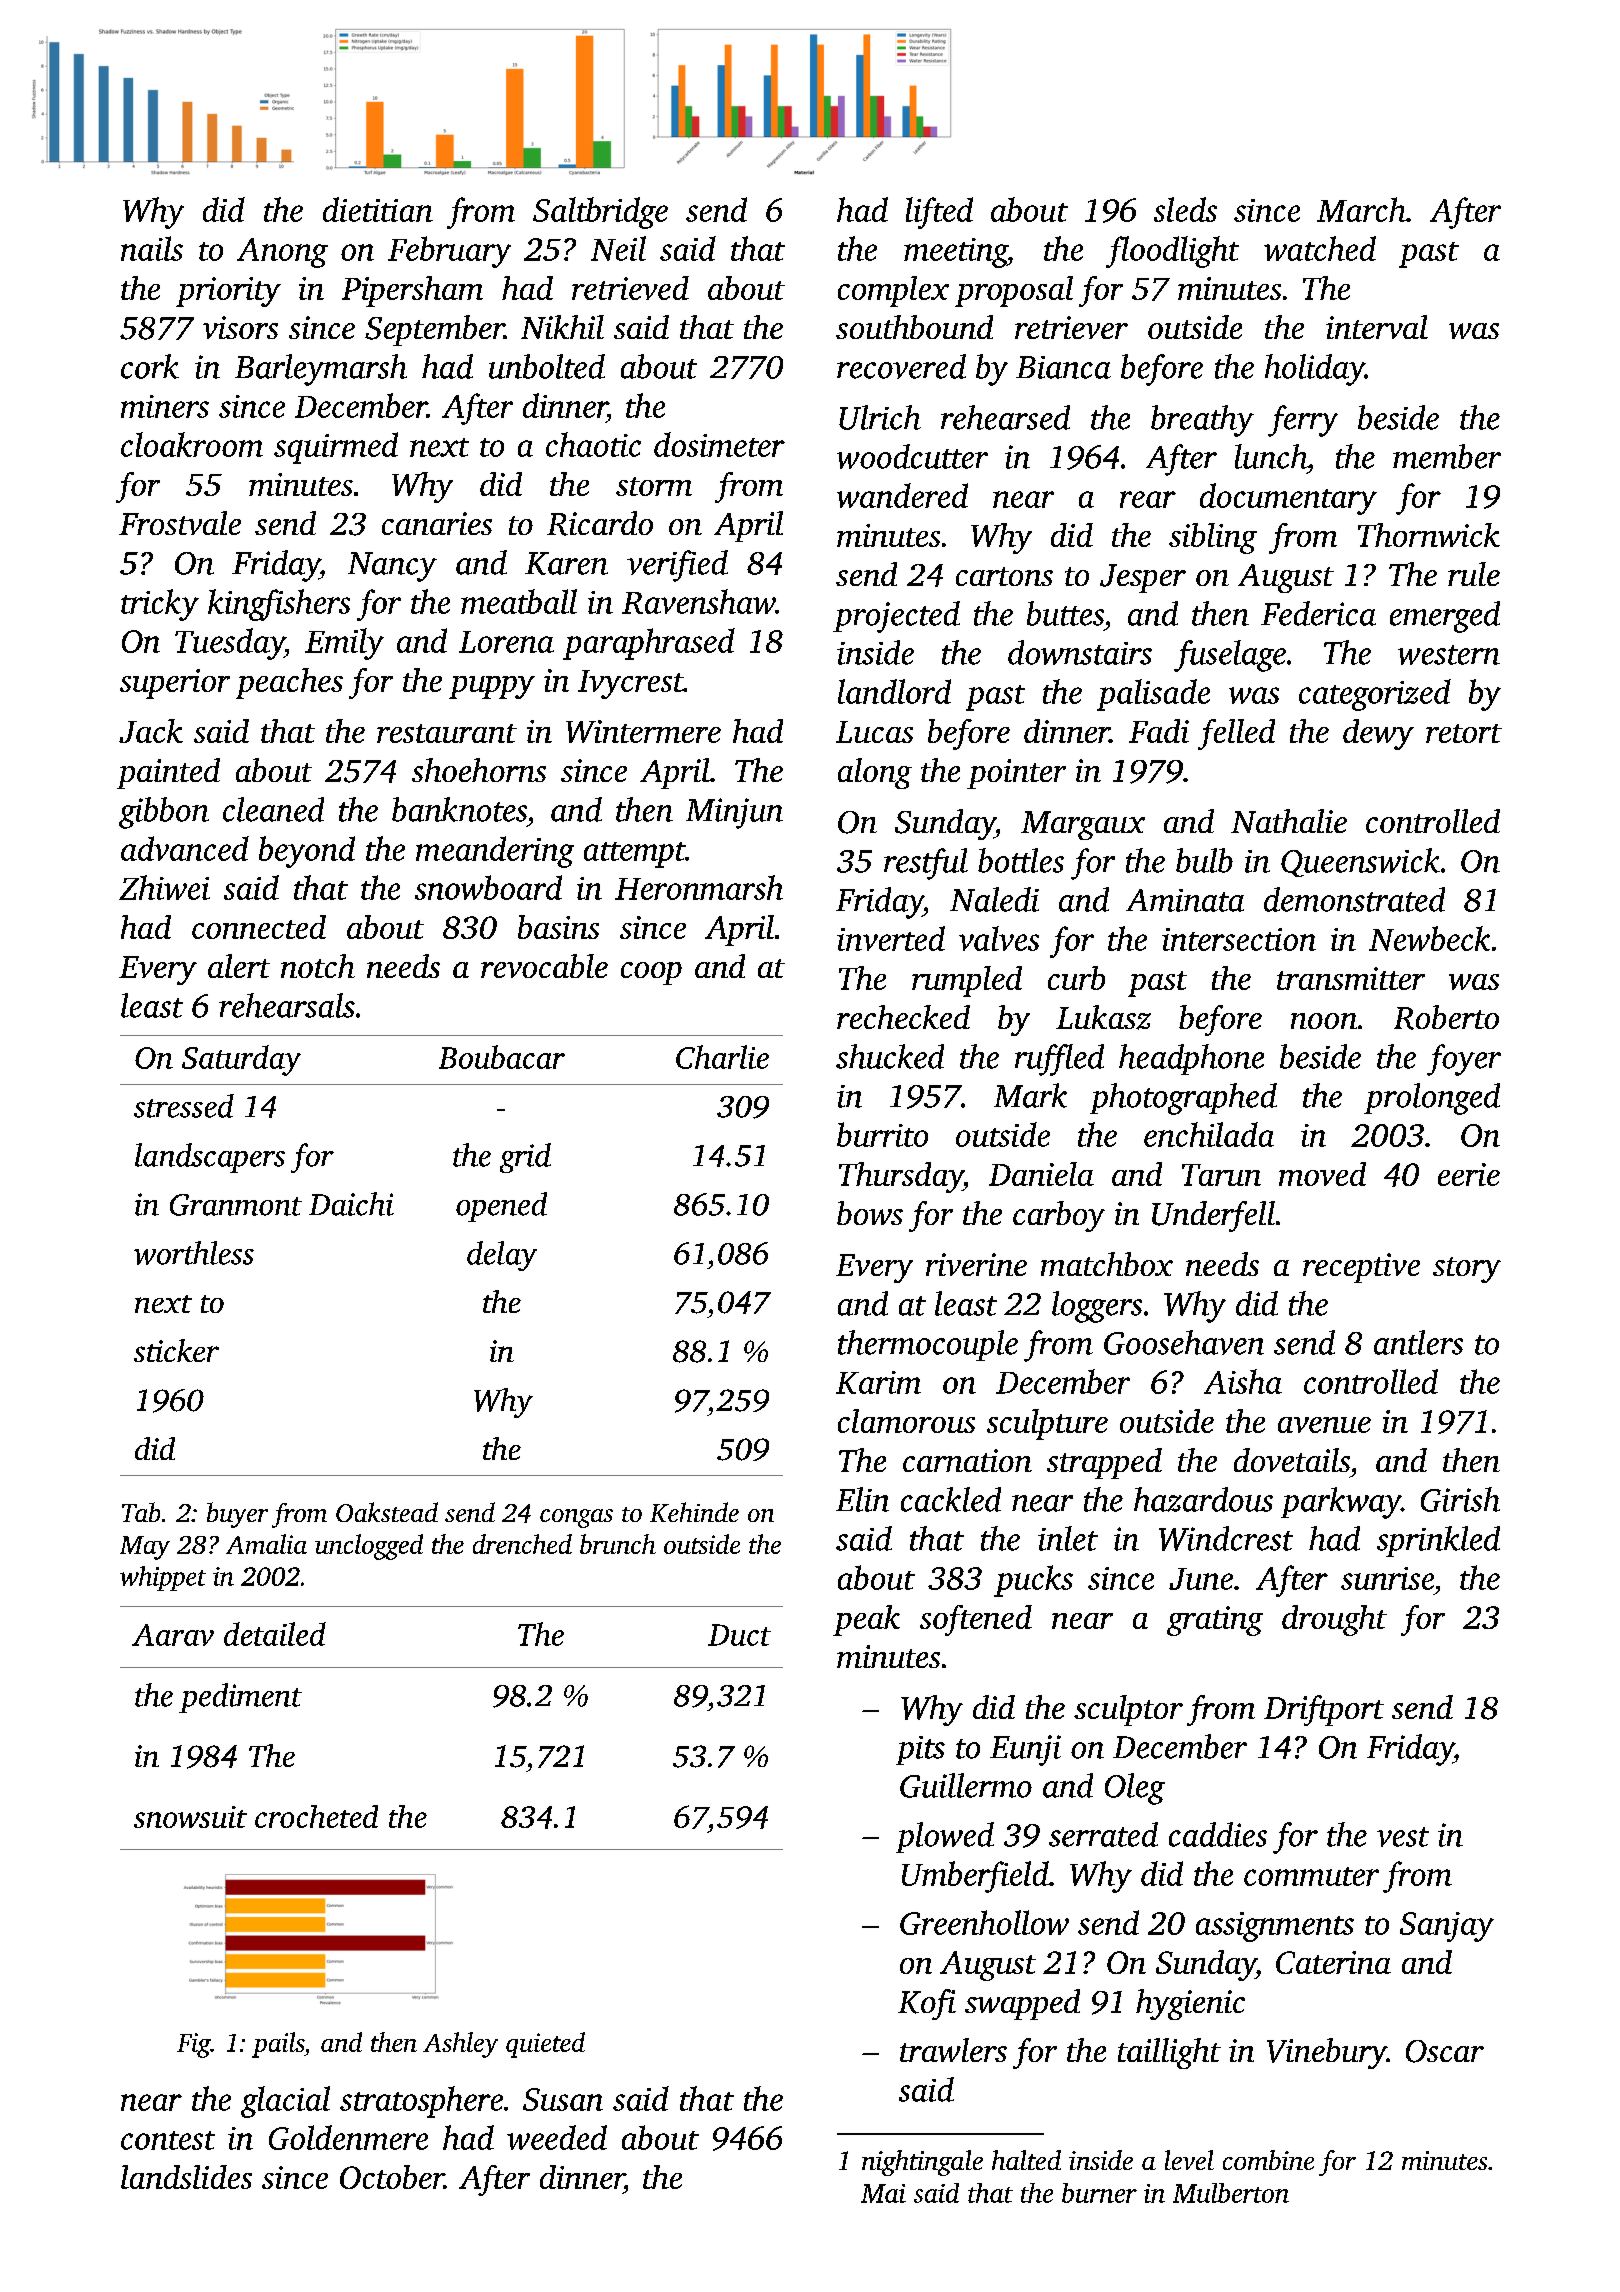 This document has width=1620, height=2292. Describe the element at coordinates (1185, 209) in the document. I see `sleds` at that location.
